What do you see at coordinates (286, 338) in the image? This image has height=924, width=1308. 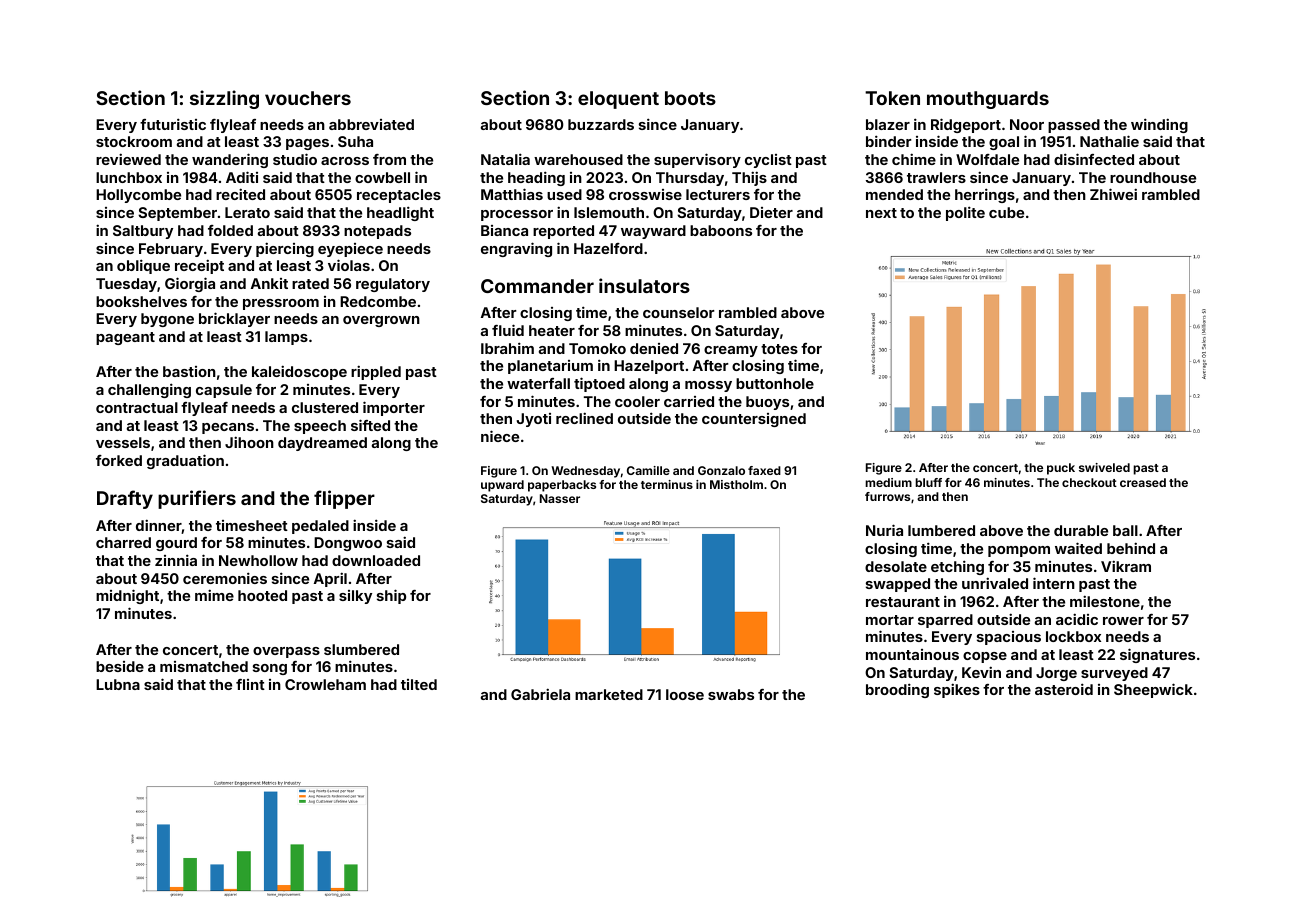 I see `lamps` at bounding box center [286, 338].
